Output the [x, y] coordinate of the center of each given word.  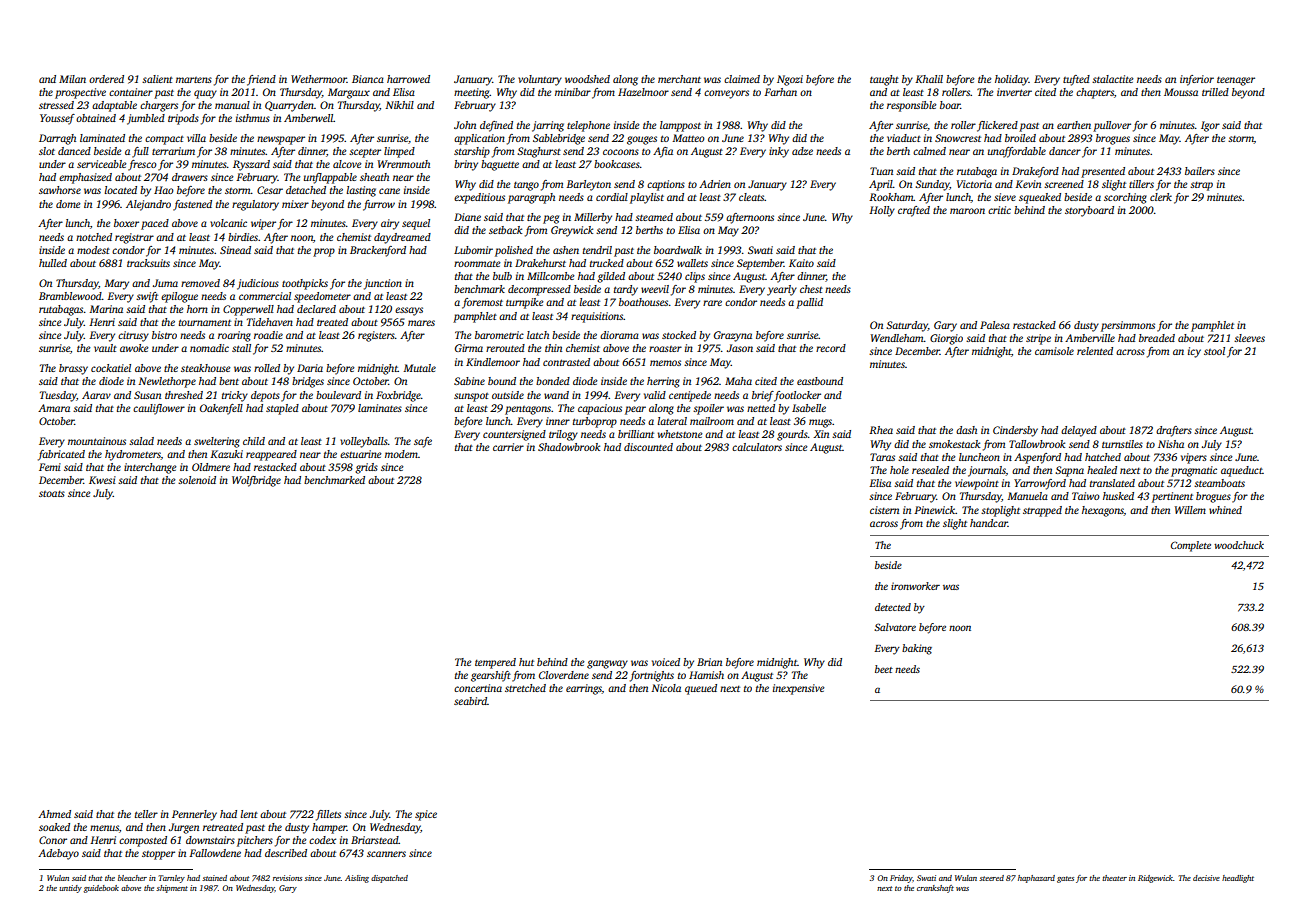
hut [526, 662]
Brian [709, 662]
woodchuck [1239, 545]
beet [884, 669]
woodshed [587, 79]
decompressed [539, 290]
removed [200, 283]
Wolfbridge [256, 481]
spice [426, 815]
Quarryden [289, 106]
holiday [1012, 80]
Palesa [995, 325]
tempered [495, 663]
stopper [158, 855]
